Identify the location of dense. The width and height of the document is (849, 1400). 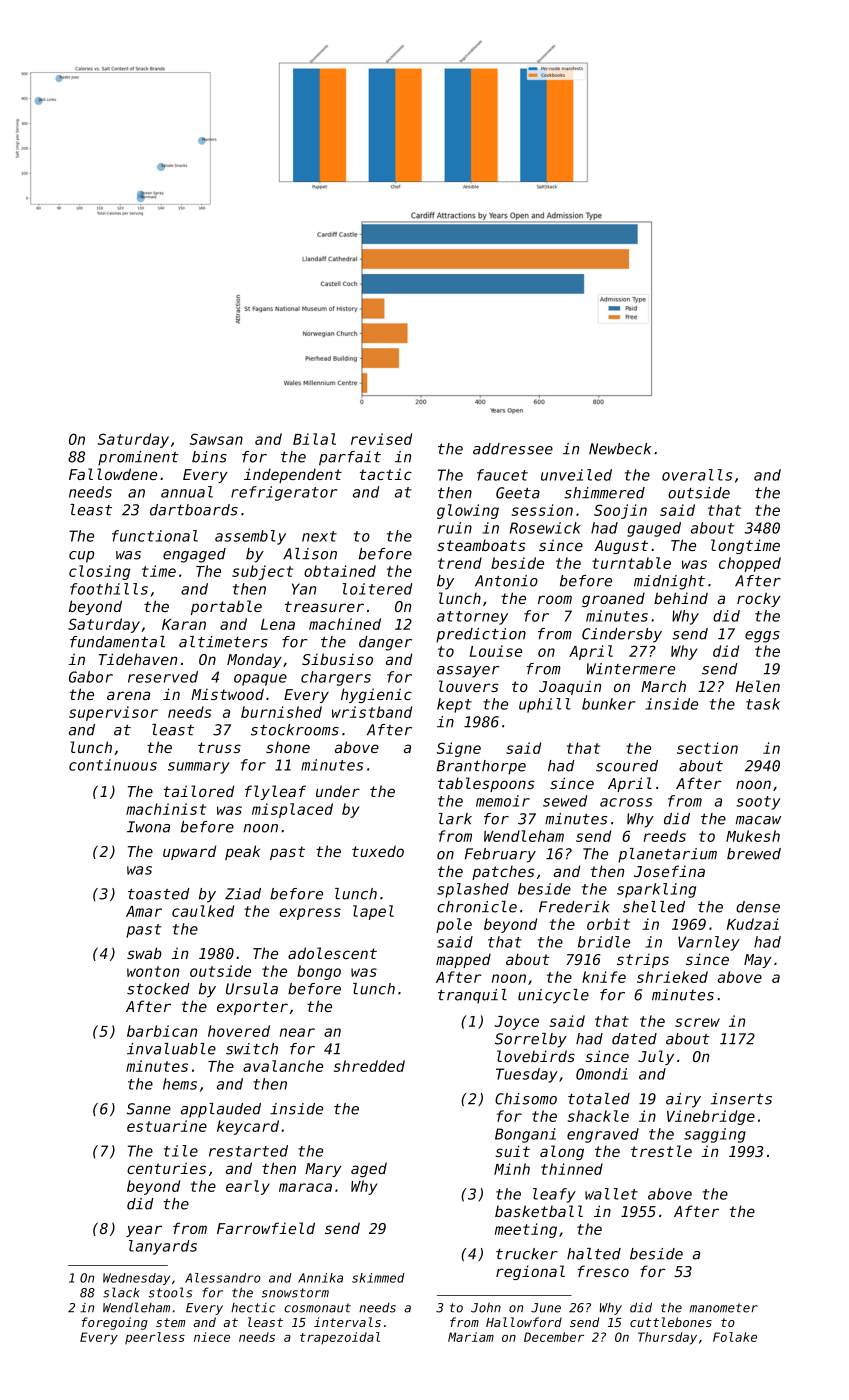
(758, 907).
